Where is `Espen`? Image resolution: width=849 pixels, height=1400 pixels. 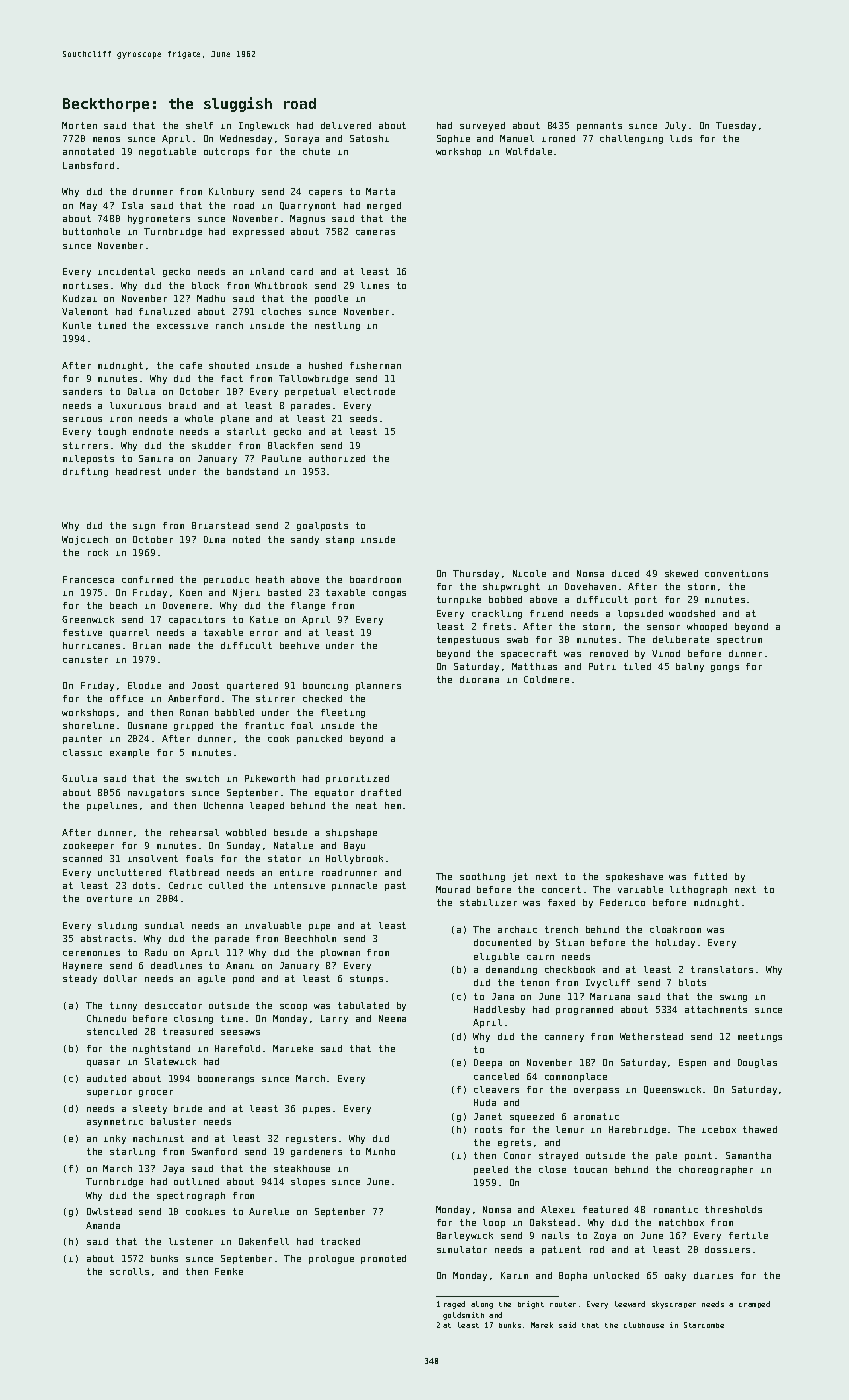
Espen is located at coordinates (692, 1063).
